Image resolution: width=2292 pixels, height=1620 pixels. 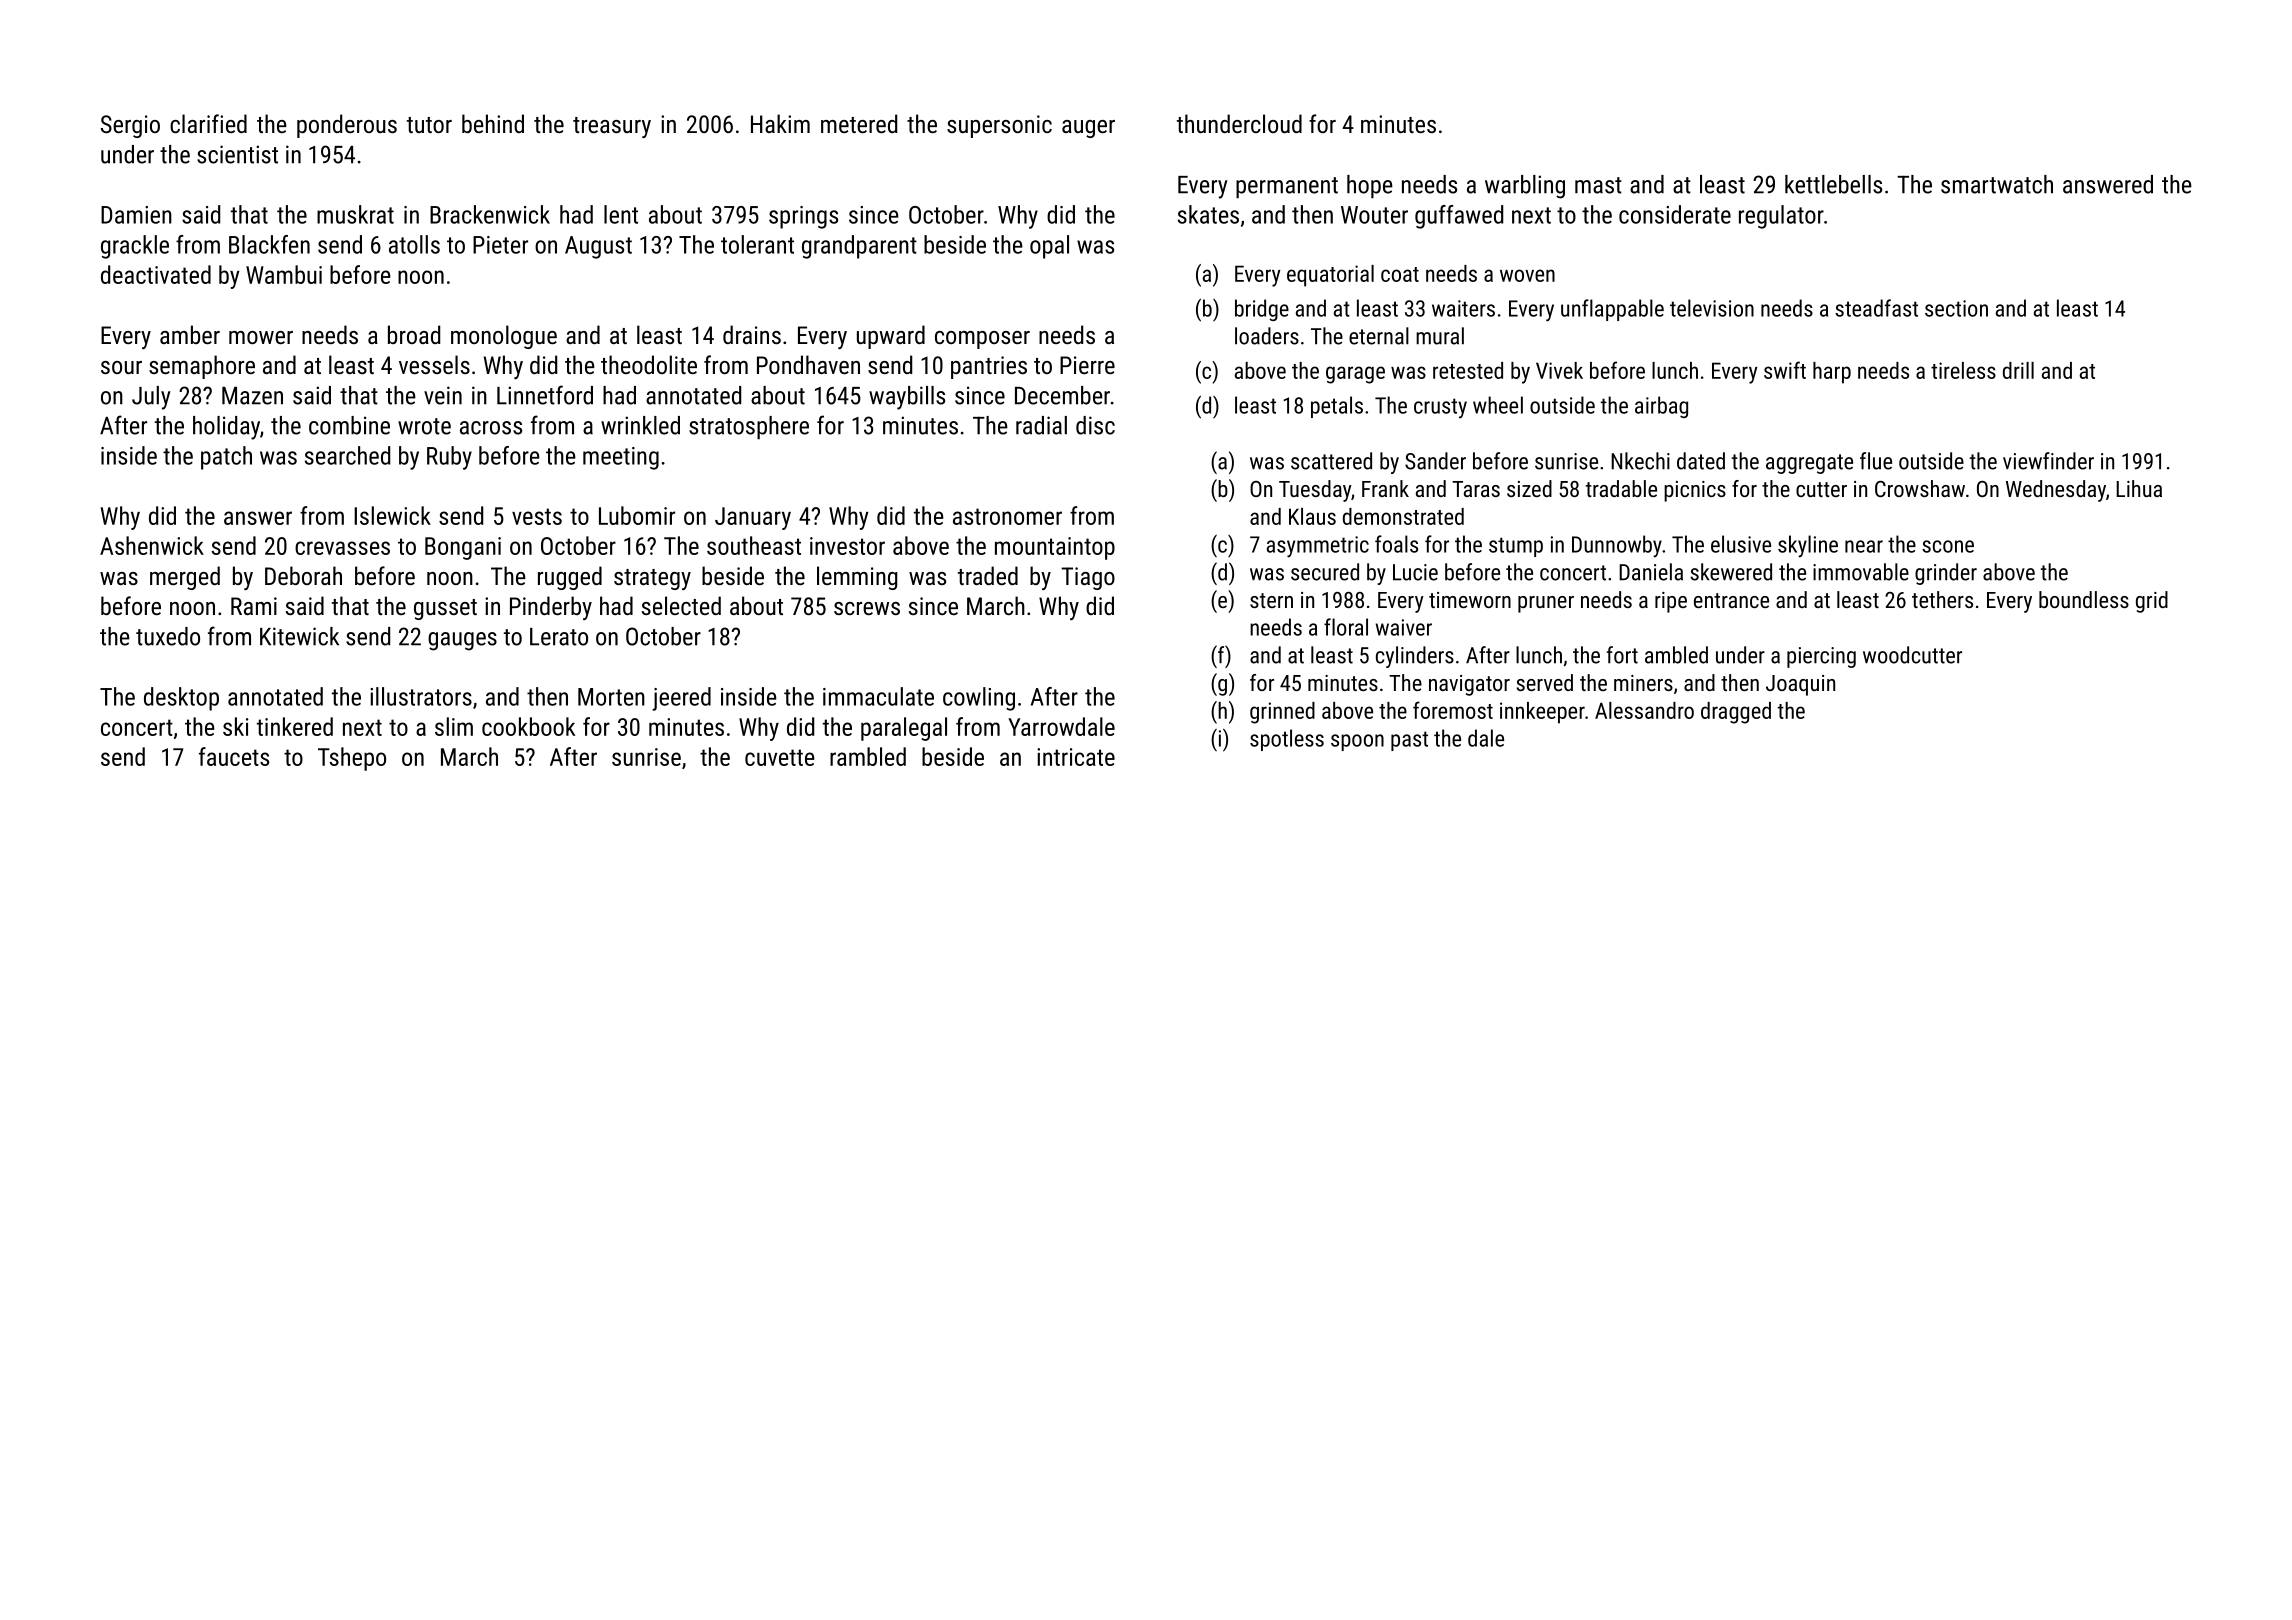 What do you see at coordinates (254, 606) in the screenshot?
I see `Rami` at bounding box center [254, 606].
